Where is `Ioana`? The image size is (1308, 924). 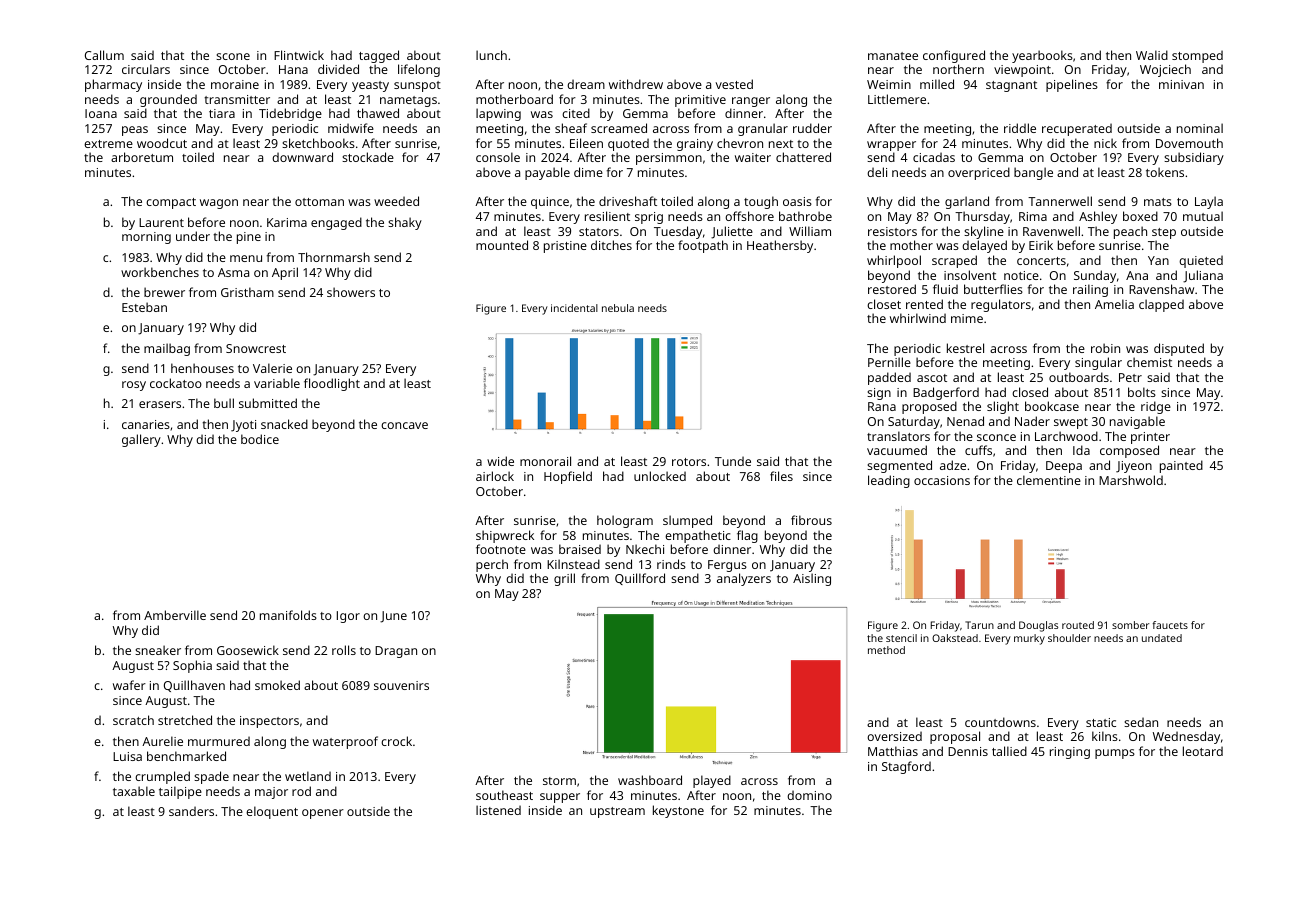
Ioana is located at coordinates (101, 113).
